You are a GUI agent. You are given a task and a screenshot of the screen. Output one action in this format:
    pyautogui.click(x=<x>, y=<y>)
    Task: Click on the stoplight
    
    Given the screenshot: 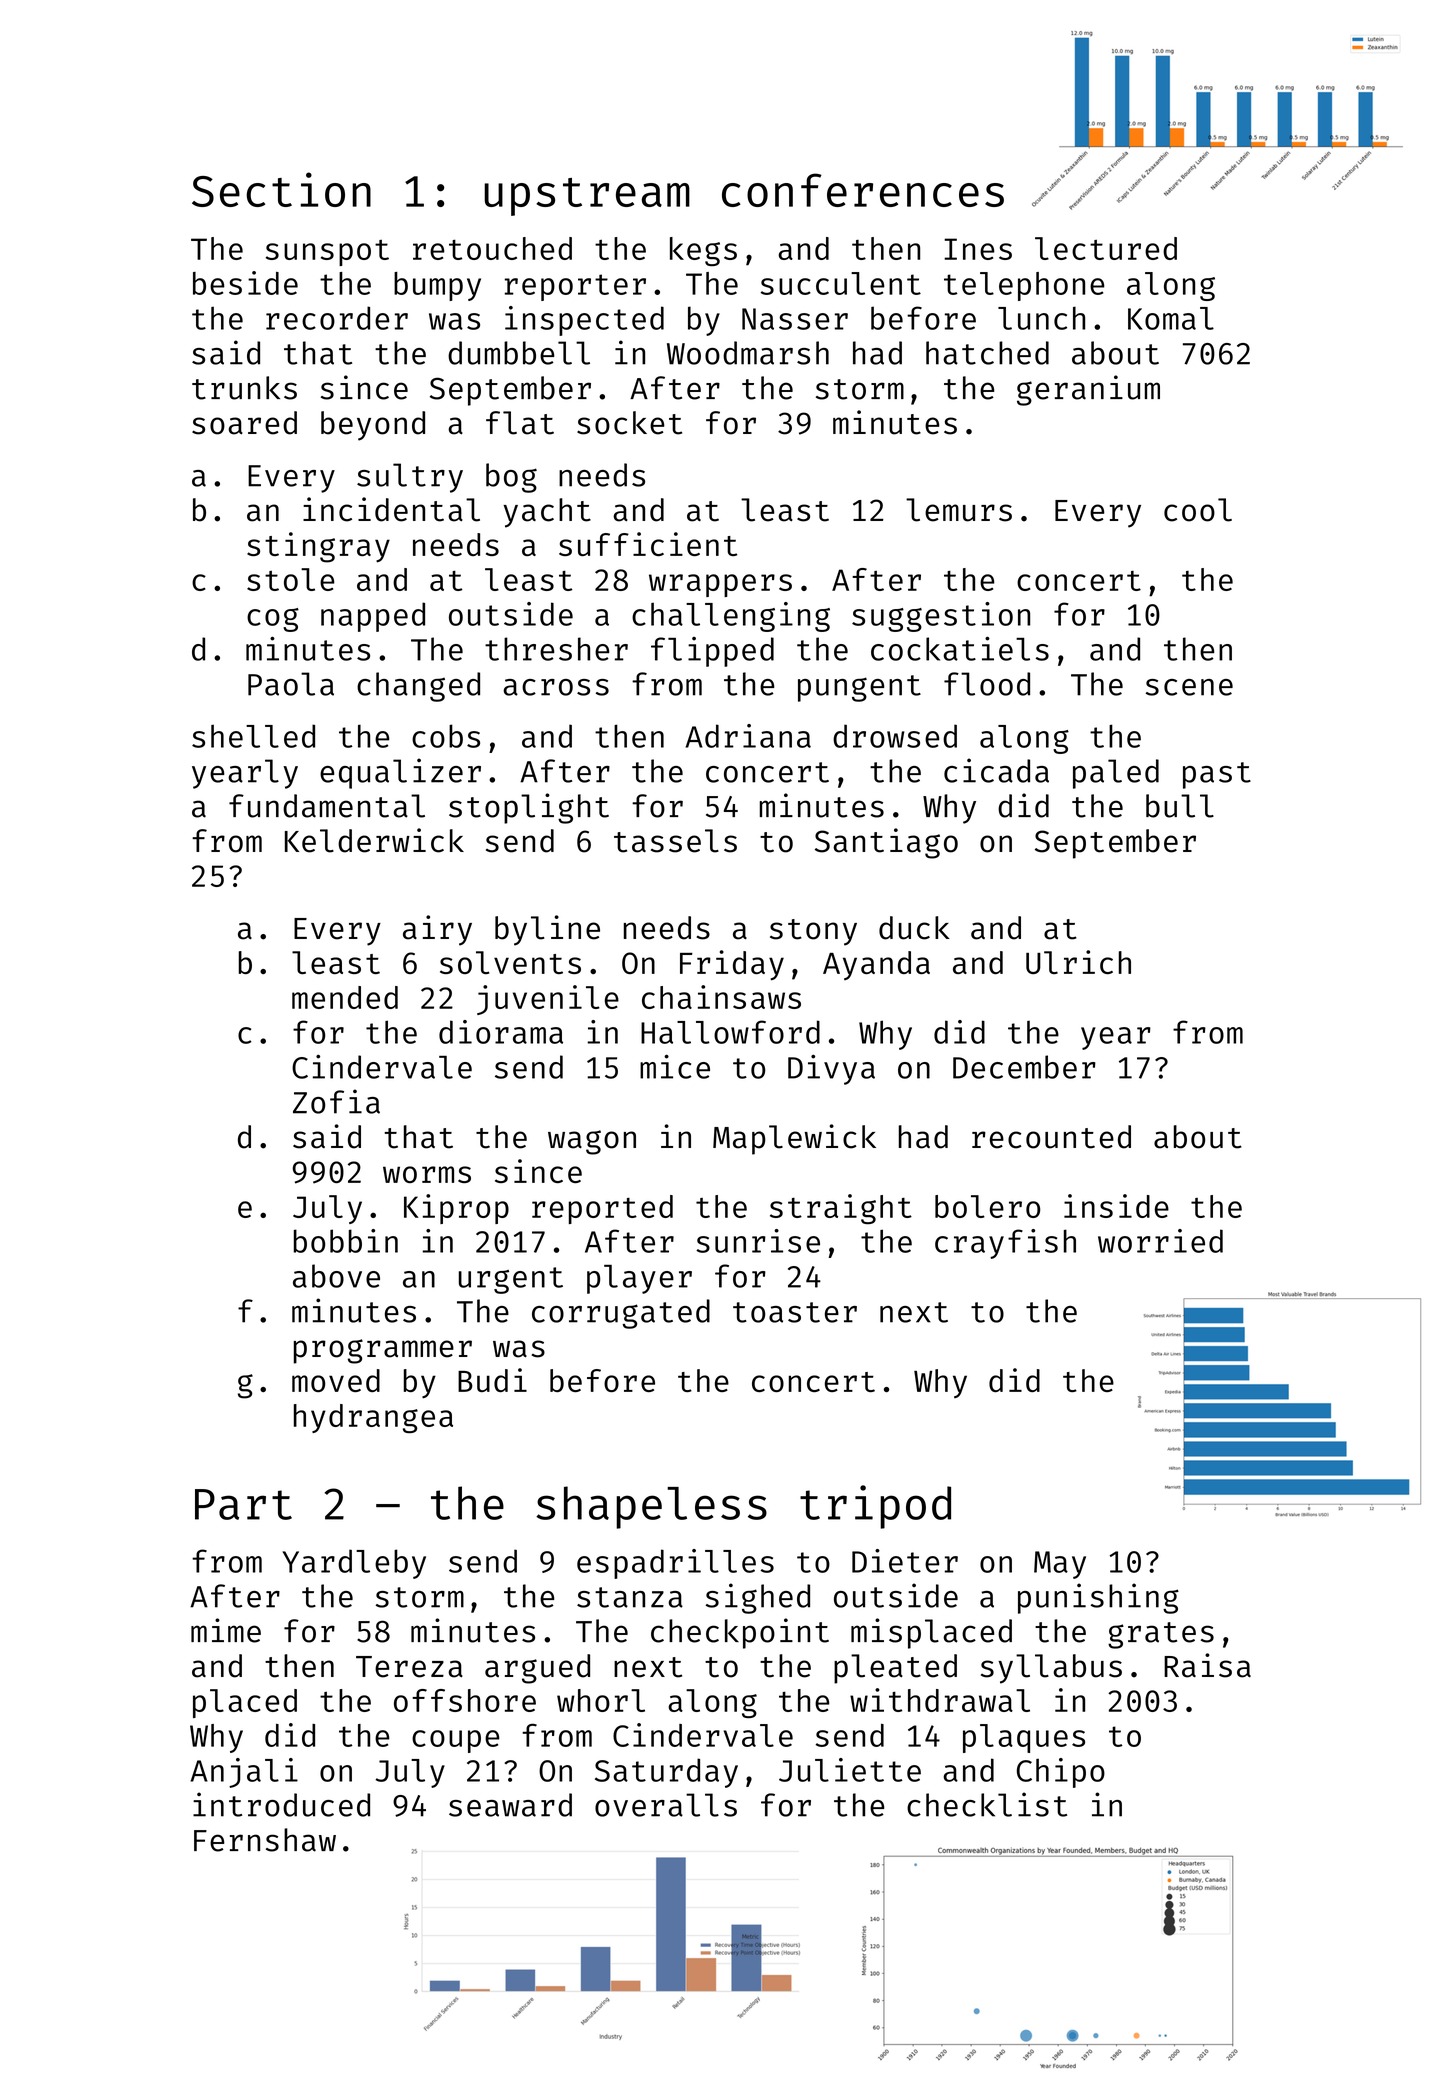 What is the action you would take?
    pyautogui.click(x=529, y=808)
